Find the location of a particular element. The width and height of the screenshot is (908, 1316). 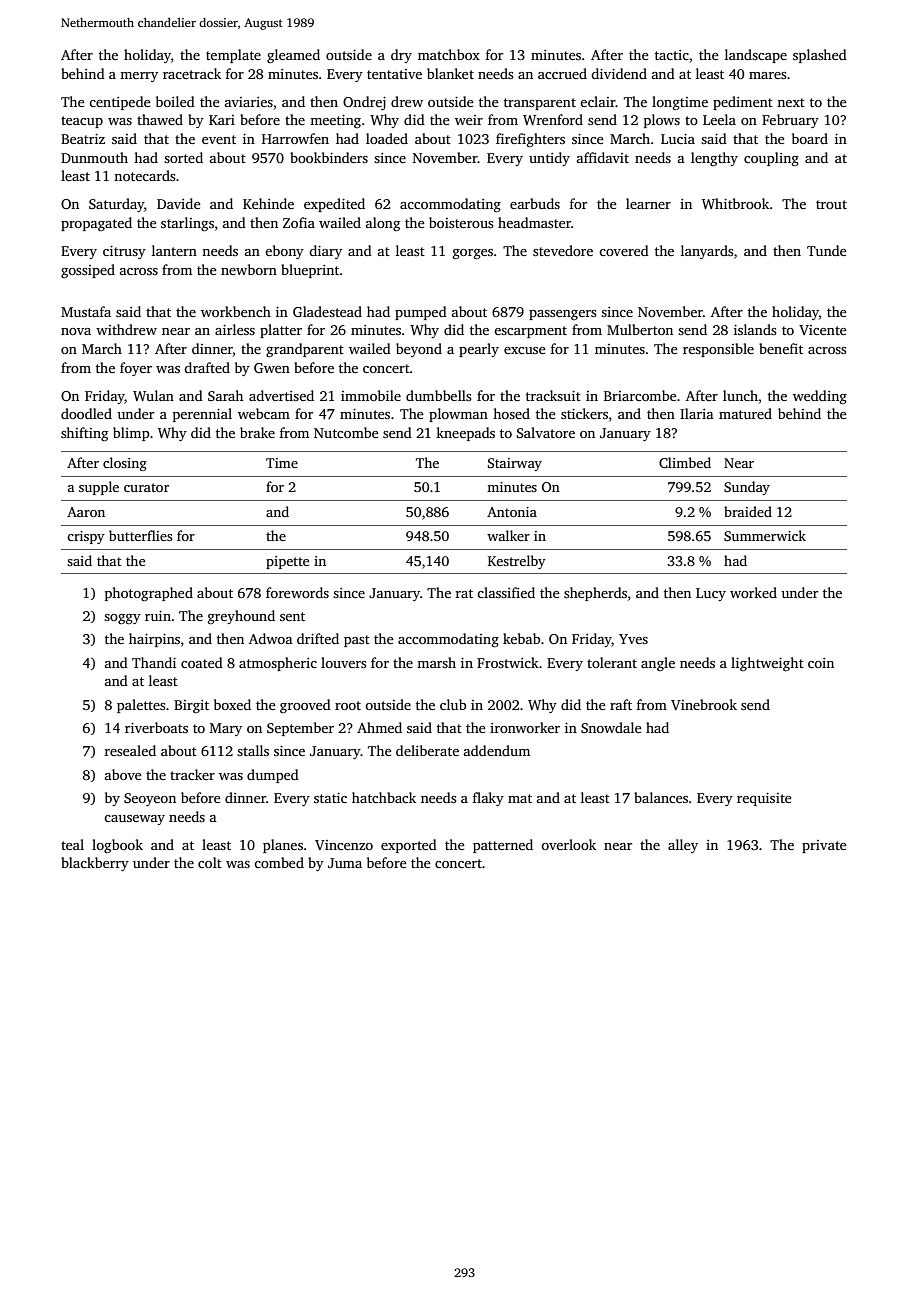

angle is located at coordinates (658, 664).
